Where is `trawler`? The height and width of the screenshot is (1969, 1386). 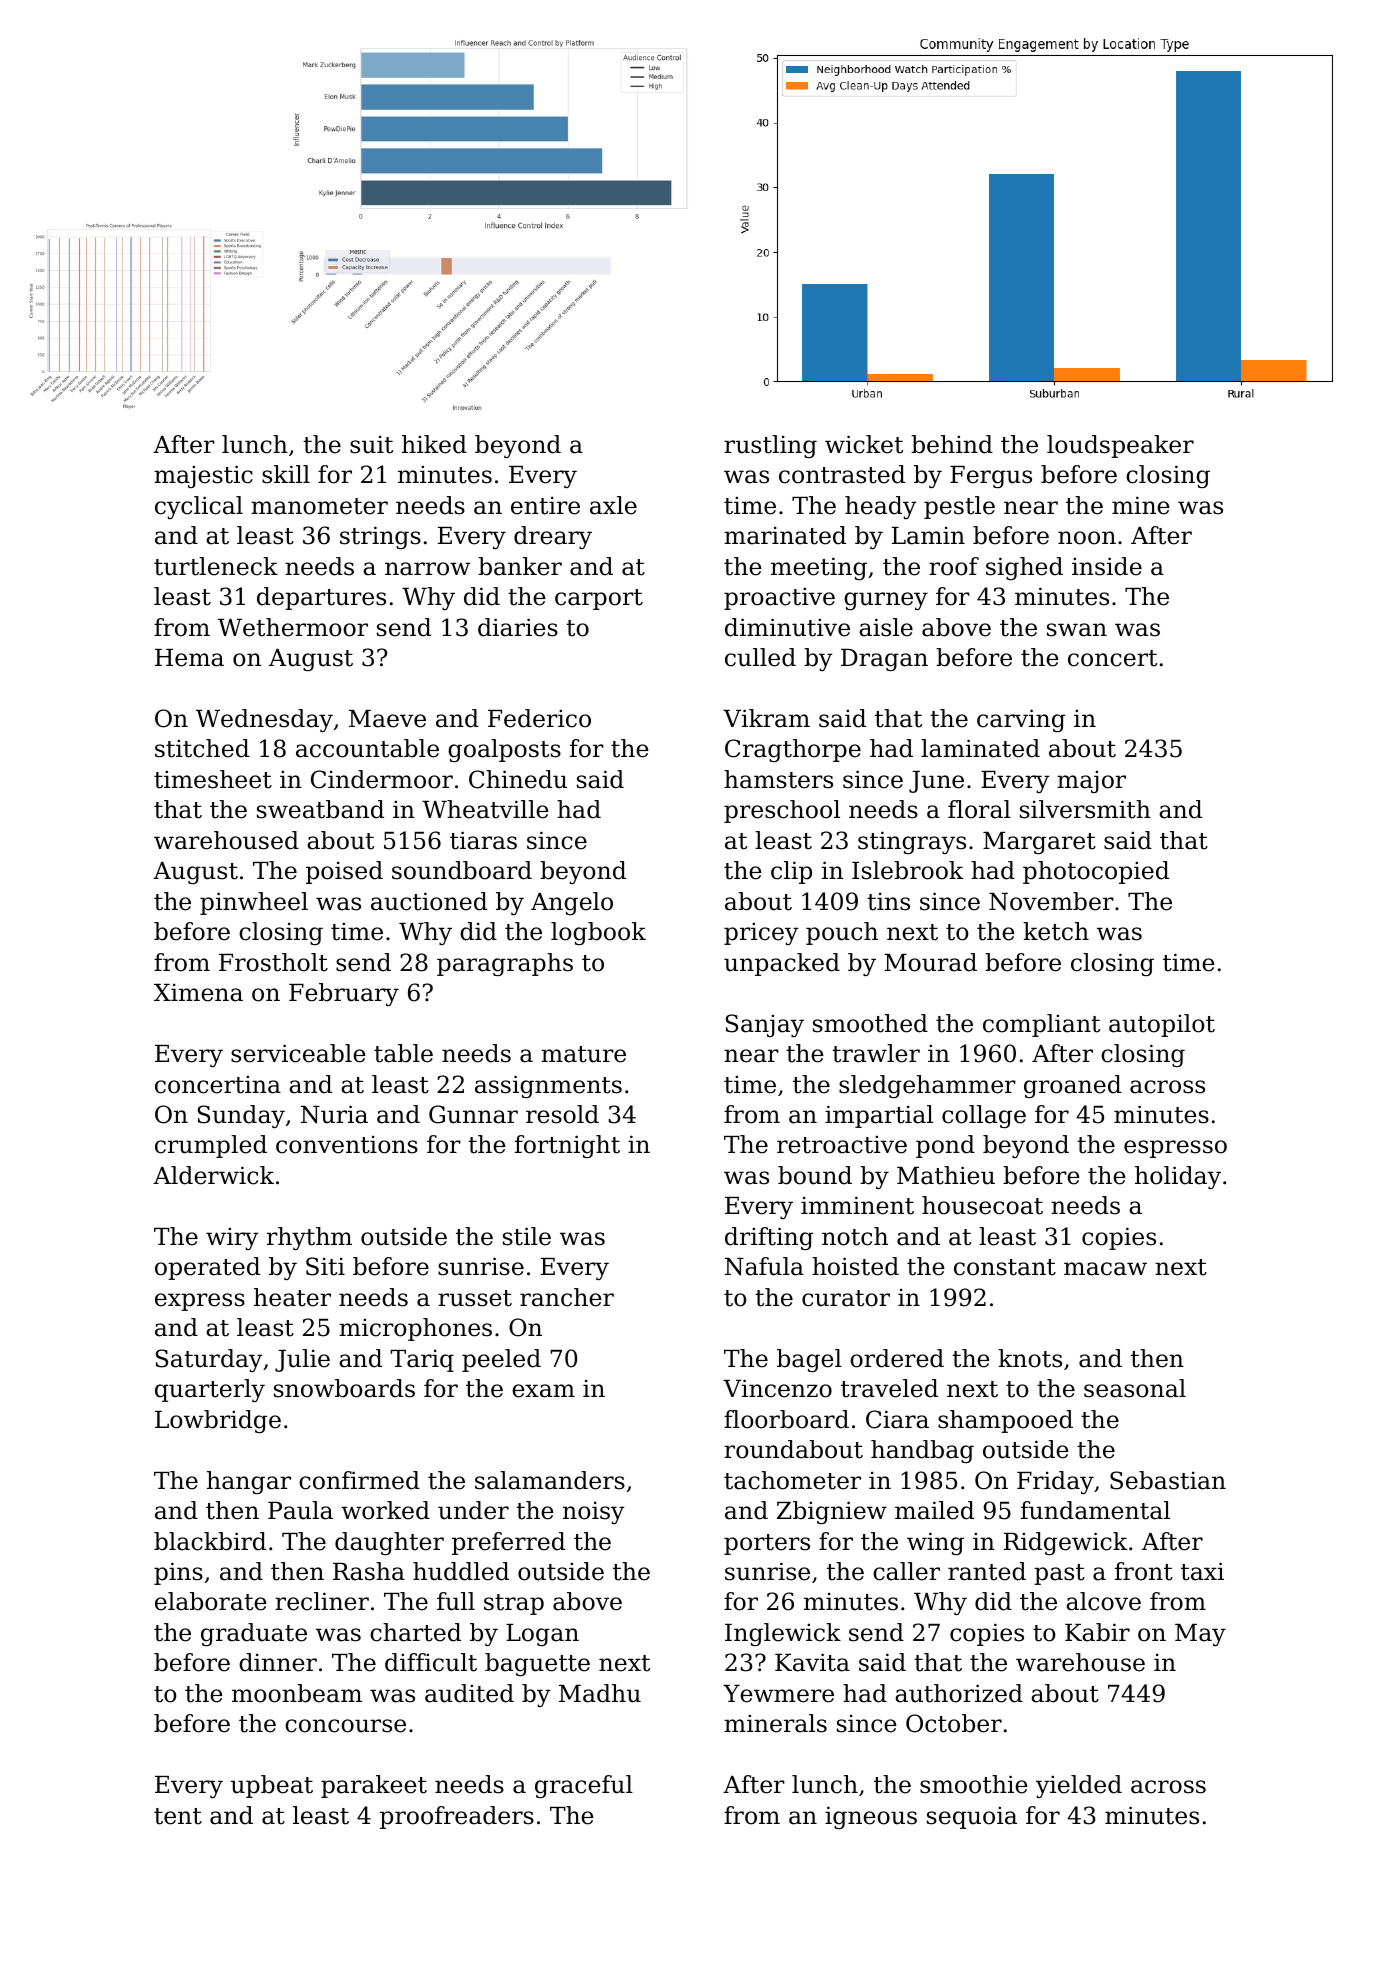 trawler is located at coordinates (876, 1053).
